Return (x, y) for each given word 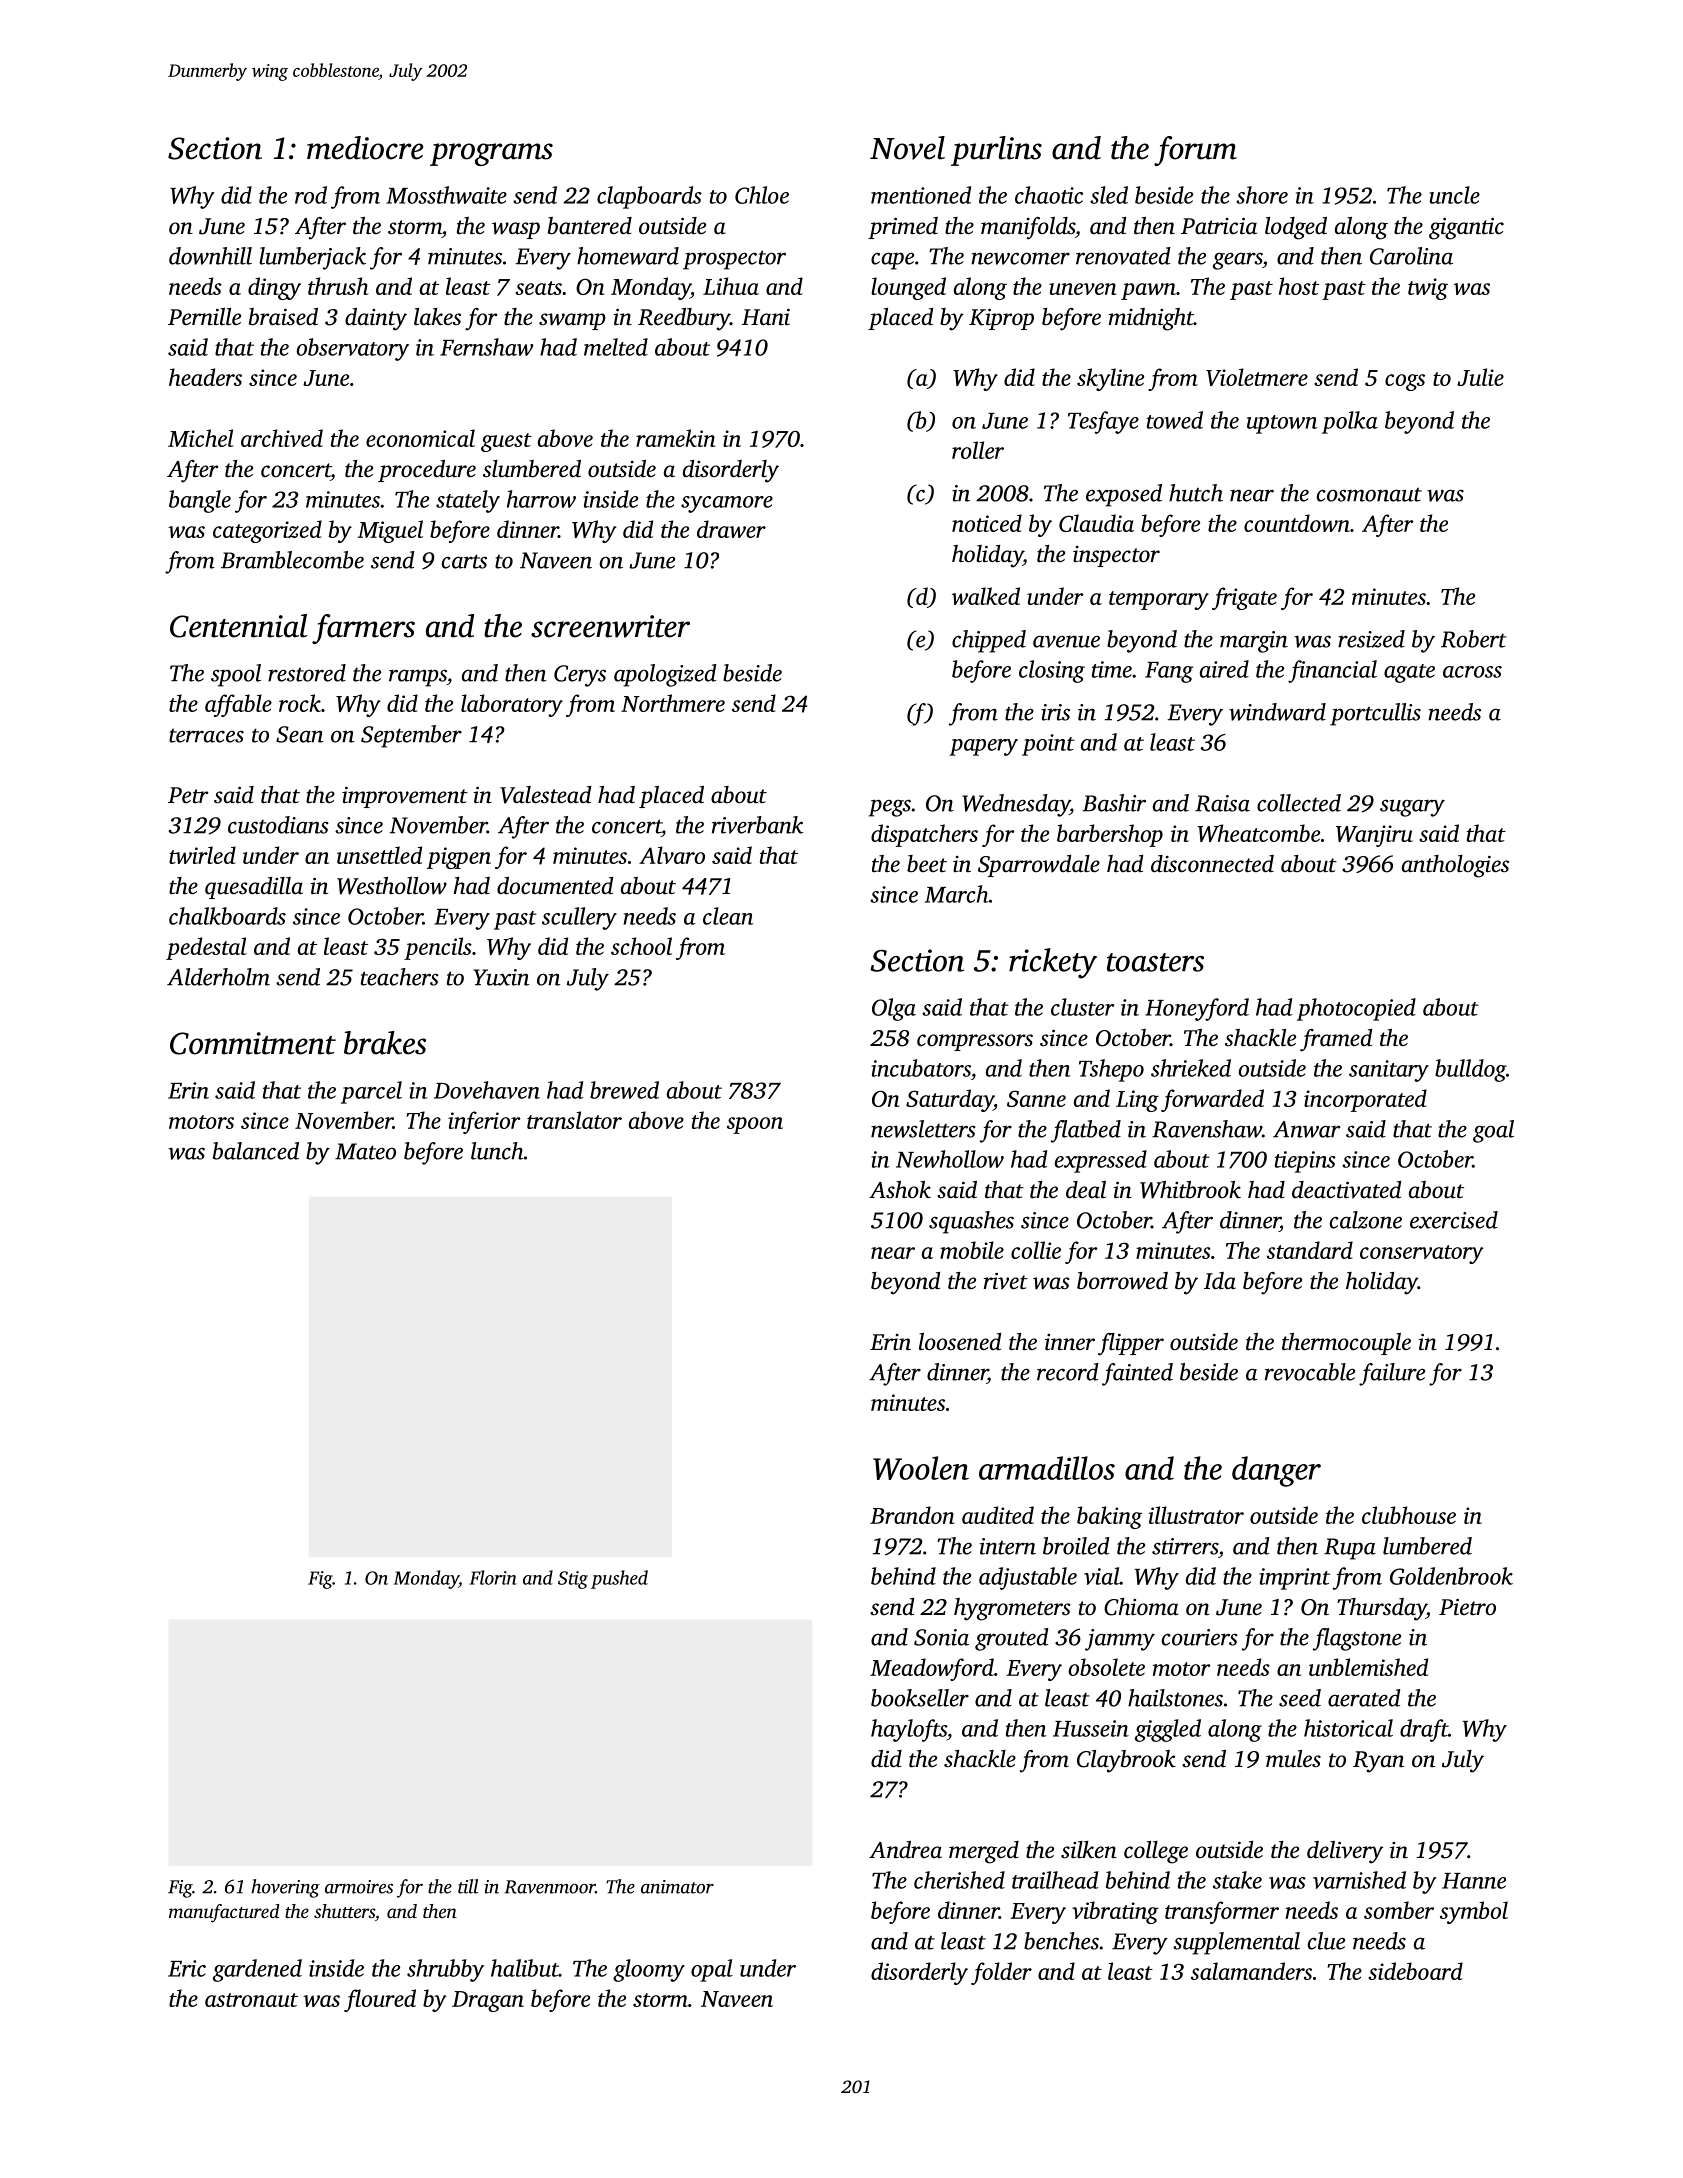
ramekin (676, 438)
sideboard (1415, 1971)
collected (1299, 803)
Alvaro (672, 855)
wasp (516, 230)
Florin (493, 1577)
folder (1001, 1973)
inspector (1116, 556)
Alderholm (218, 977)
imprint (1294, 1579)
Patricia (1219, 226)
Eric (187, 1968)
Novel (907, 148)
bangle (200, 501)
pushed (619, 1579)
